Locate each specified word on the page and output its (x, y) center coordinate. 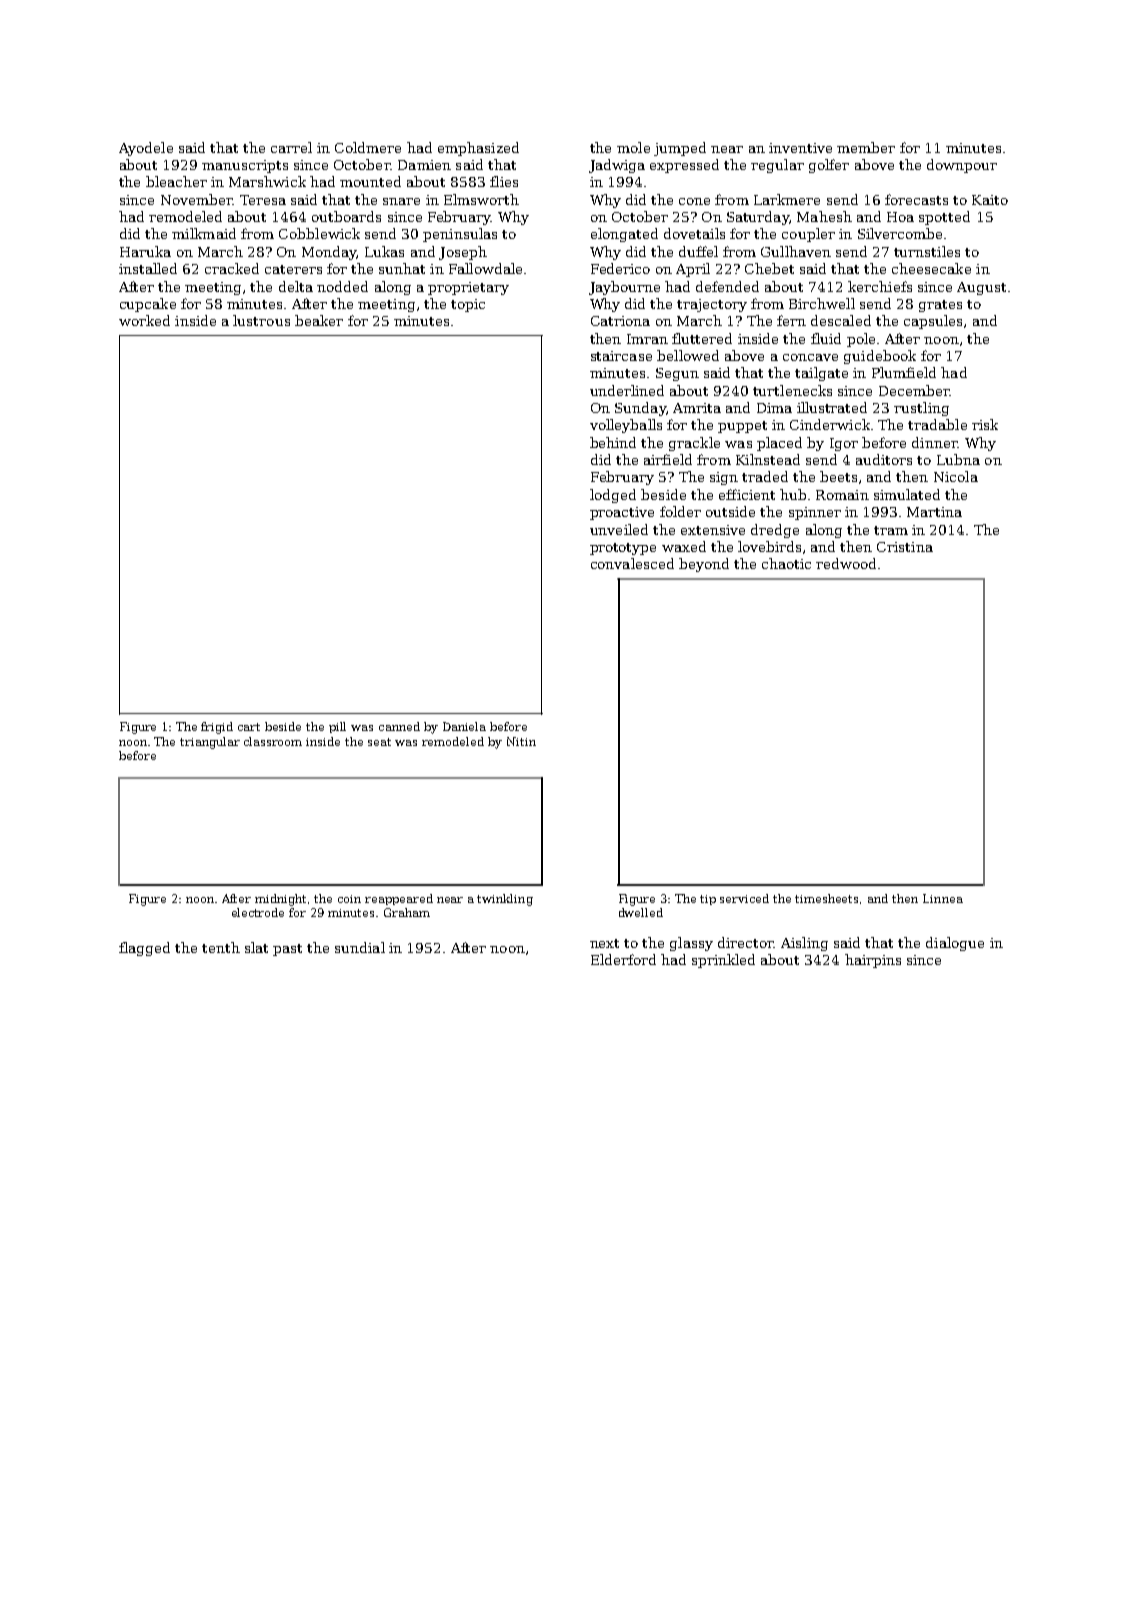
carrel (291, 147)
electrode (258, 912)
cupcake (148, 305)
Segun (677, 374)
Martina (934, 512)
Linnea (943, 898)
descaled (841, 320)
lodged (613, 496)
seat (379, 742)
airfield (668, 459)
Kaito (990, 200)
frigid (217, 728)
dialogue (955, 944)
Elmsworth (481, 199)
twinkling (505, 900)
